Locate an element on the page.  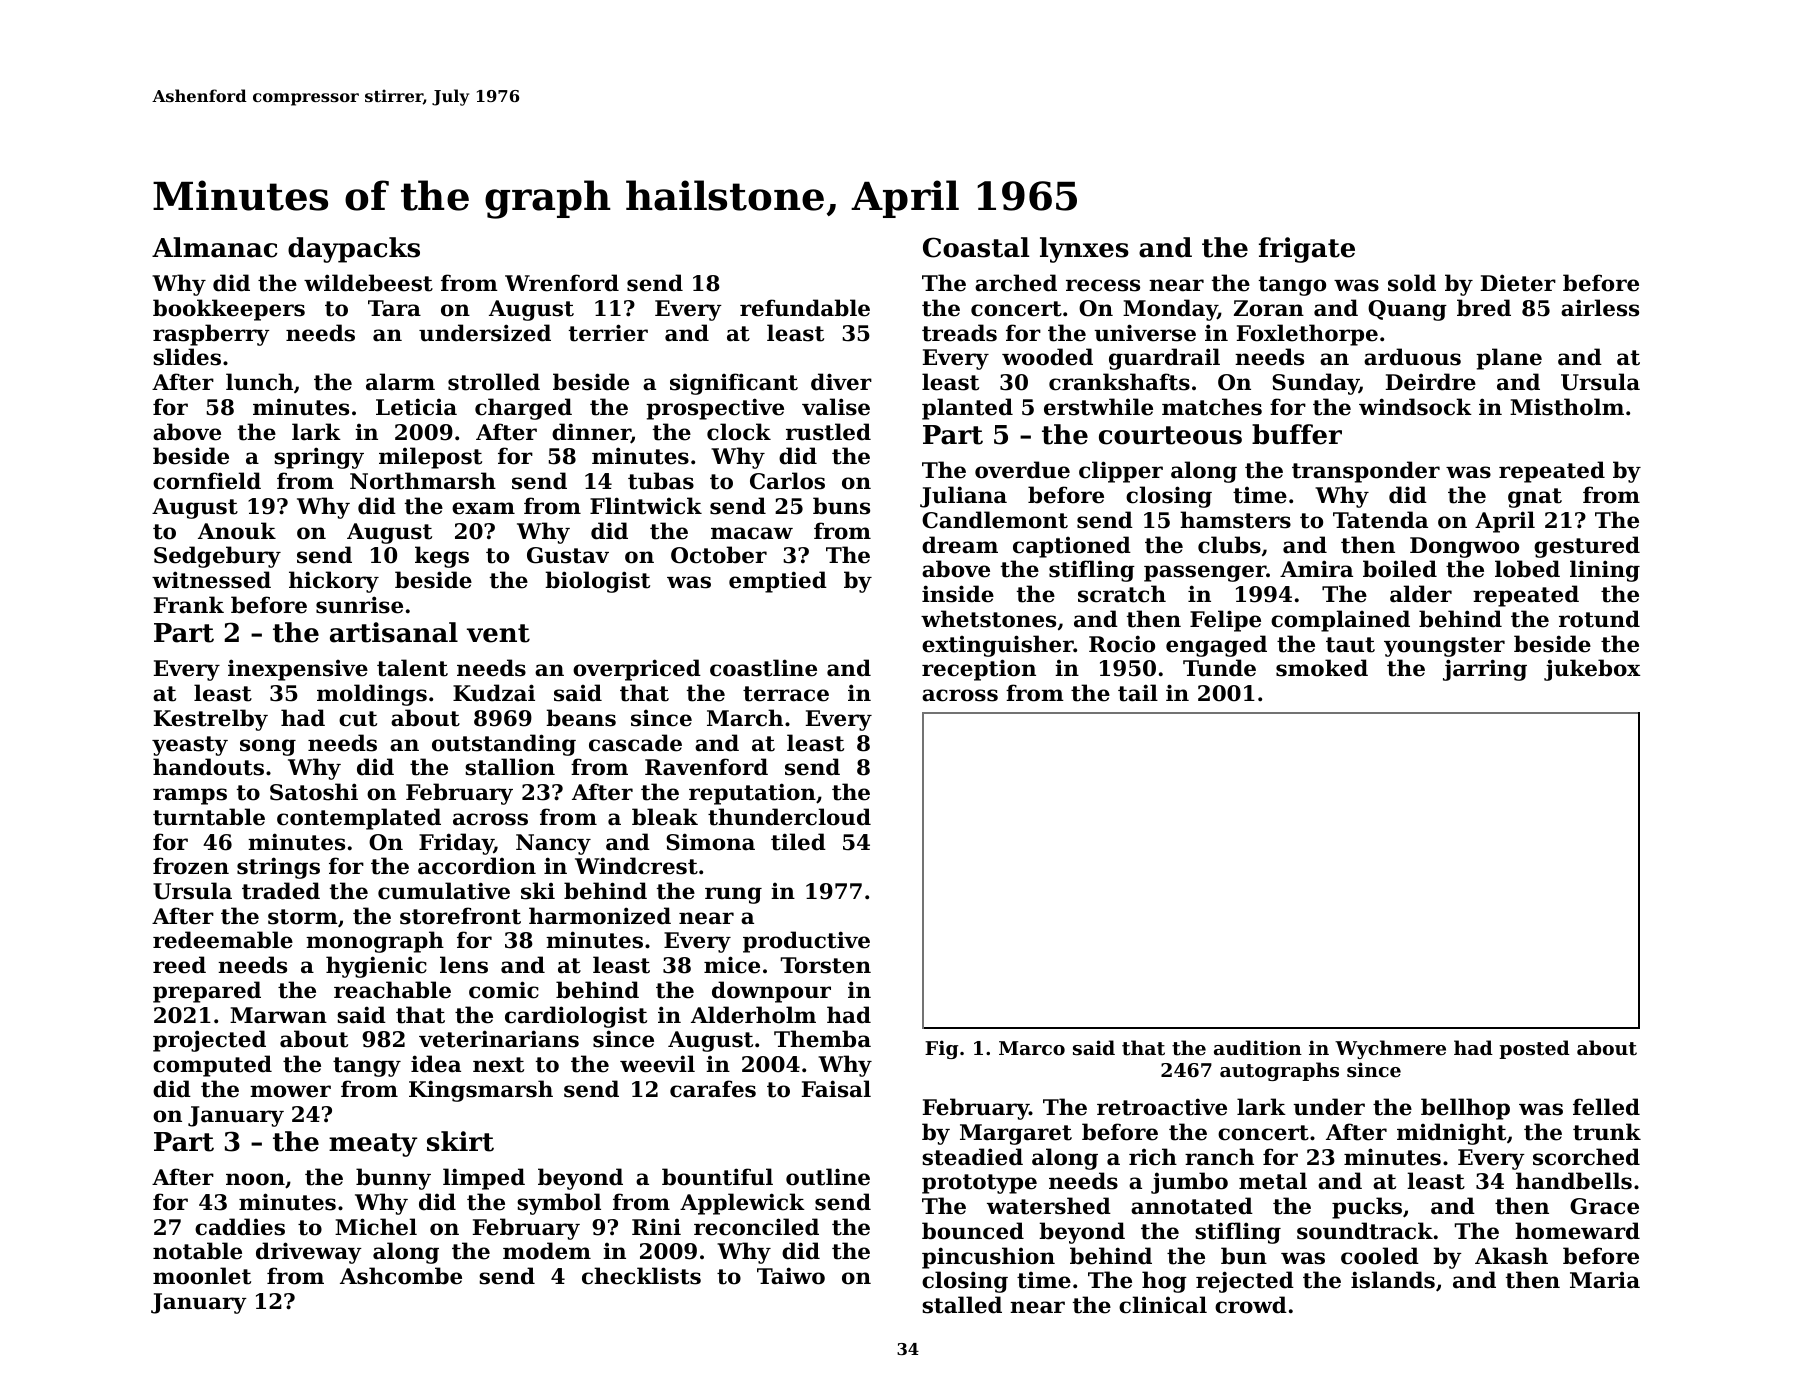
Dieter is located at coordinates (1518, 283).
